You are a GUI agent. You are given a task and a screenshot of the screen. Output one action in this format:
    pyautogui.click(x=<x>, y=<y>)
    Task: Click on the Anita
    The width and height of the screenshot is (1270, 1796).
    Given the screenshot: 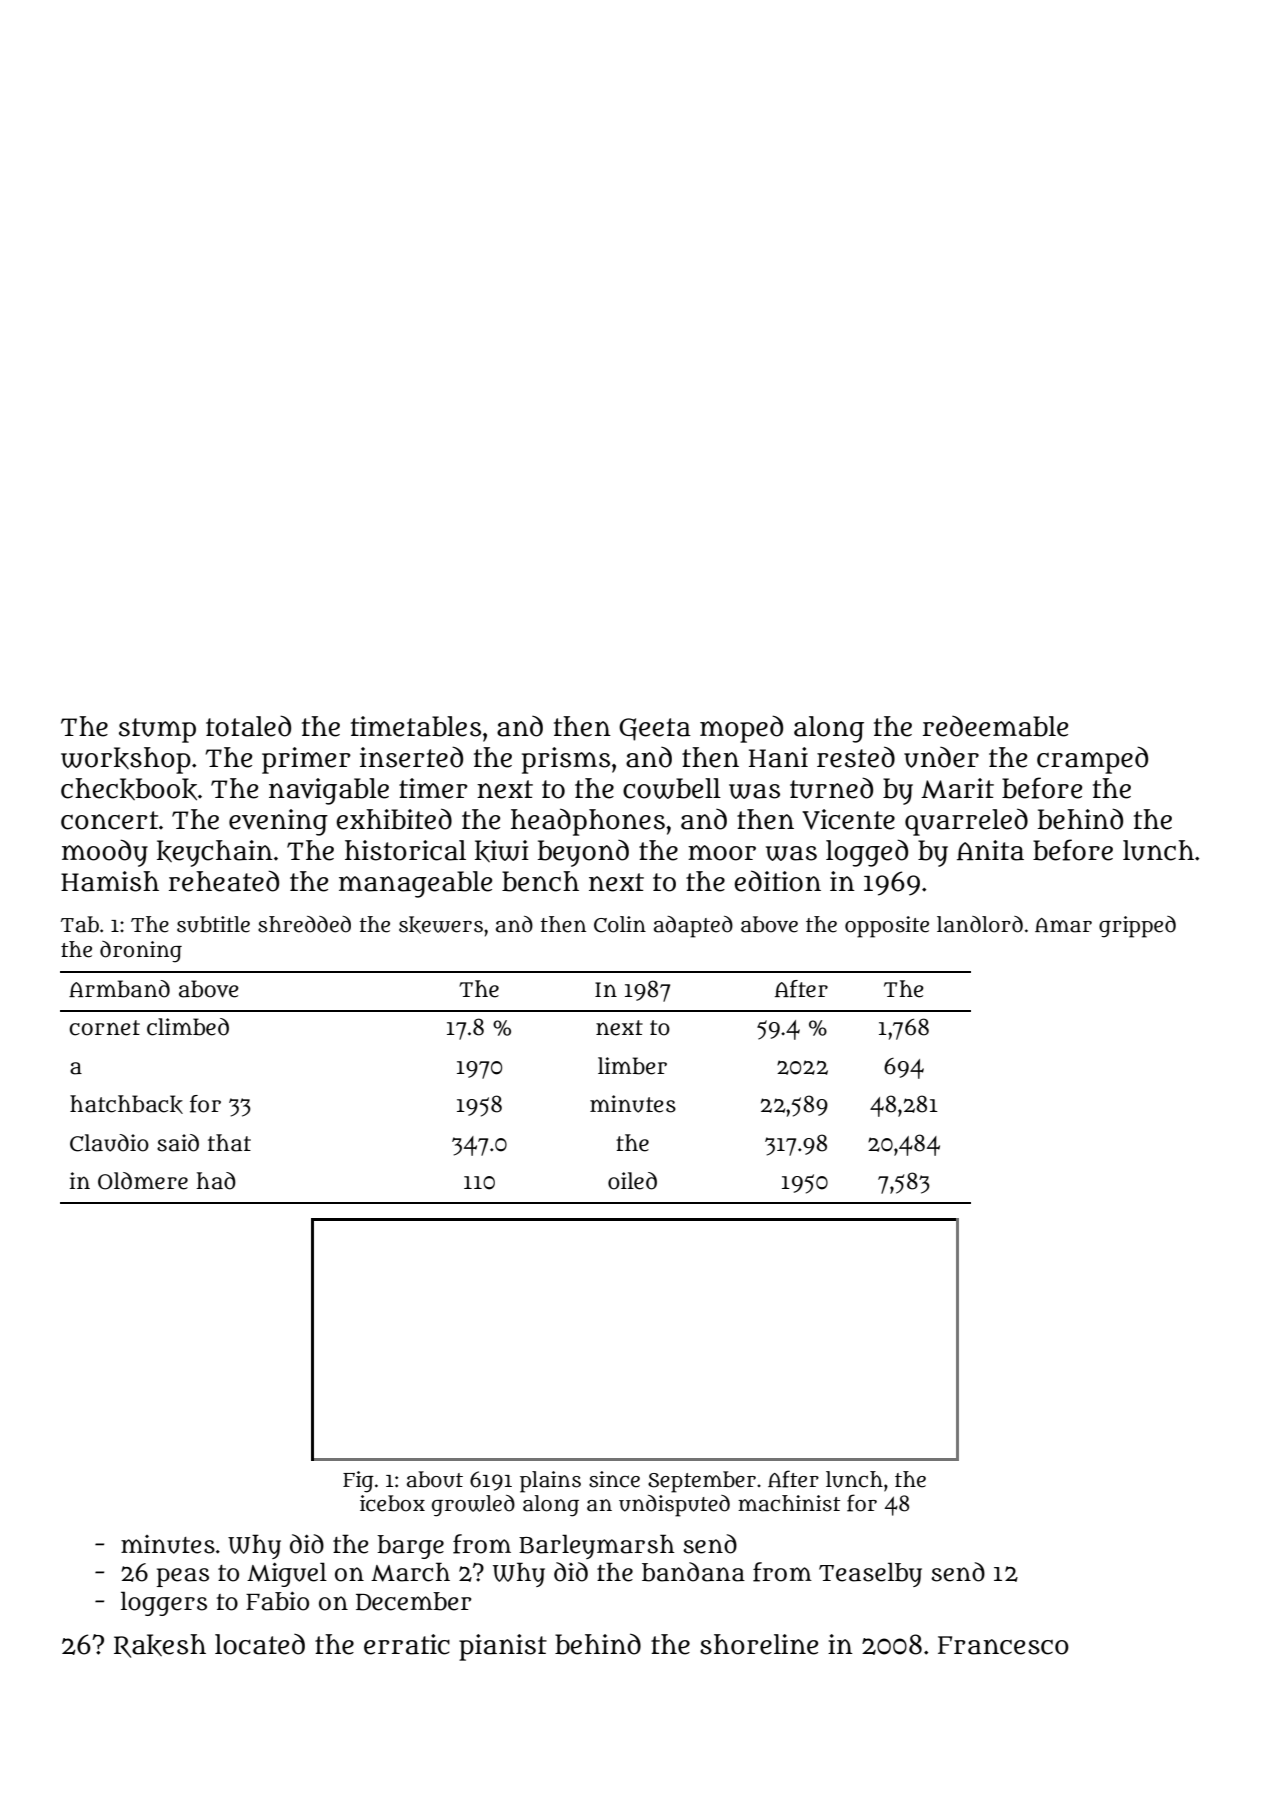 What is the action you would take?
    pyautogui.click(x=990, y=850)
